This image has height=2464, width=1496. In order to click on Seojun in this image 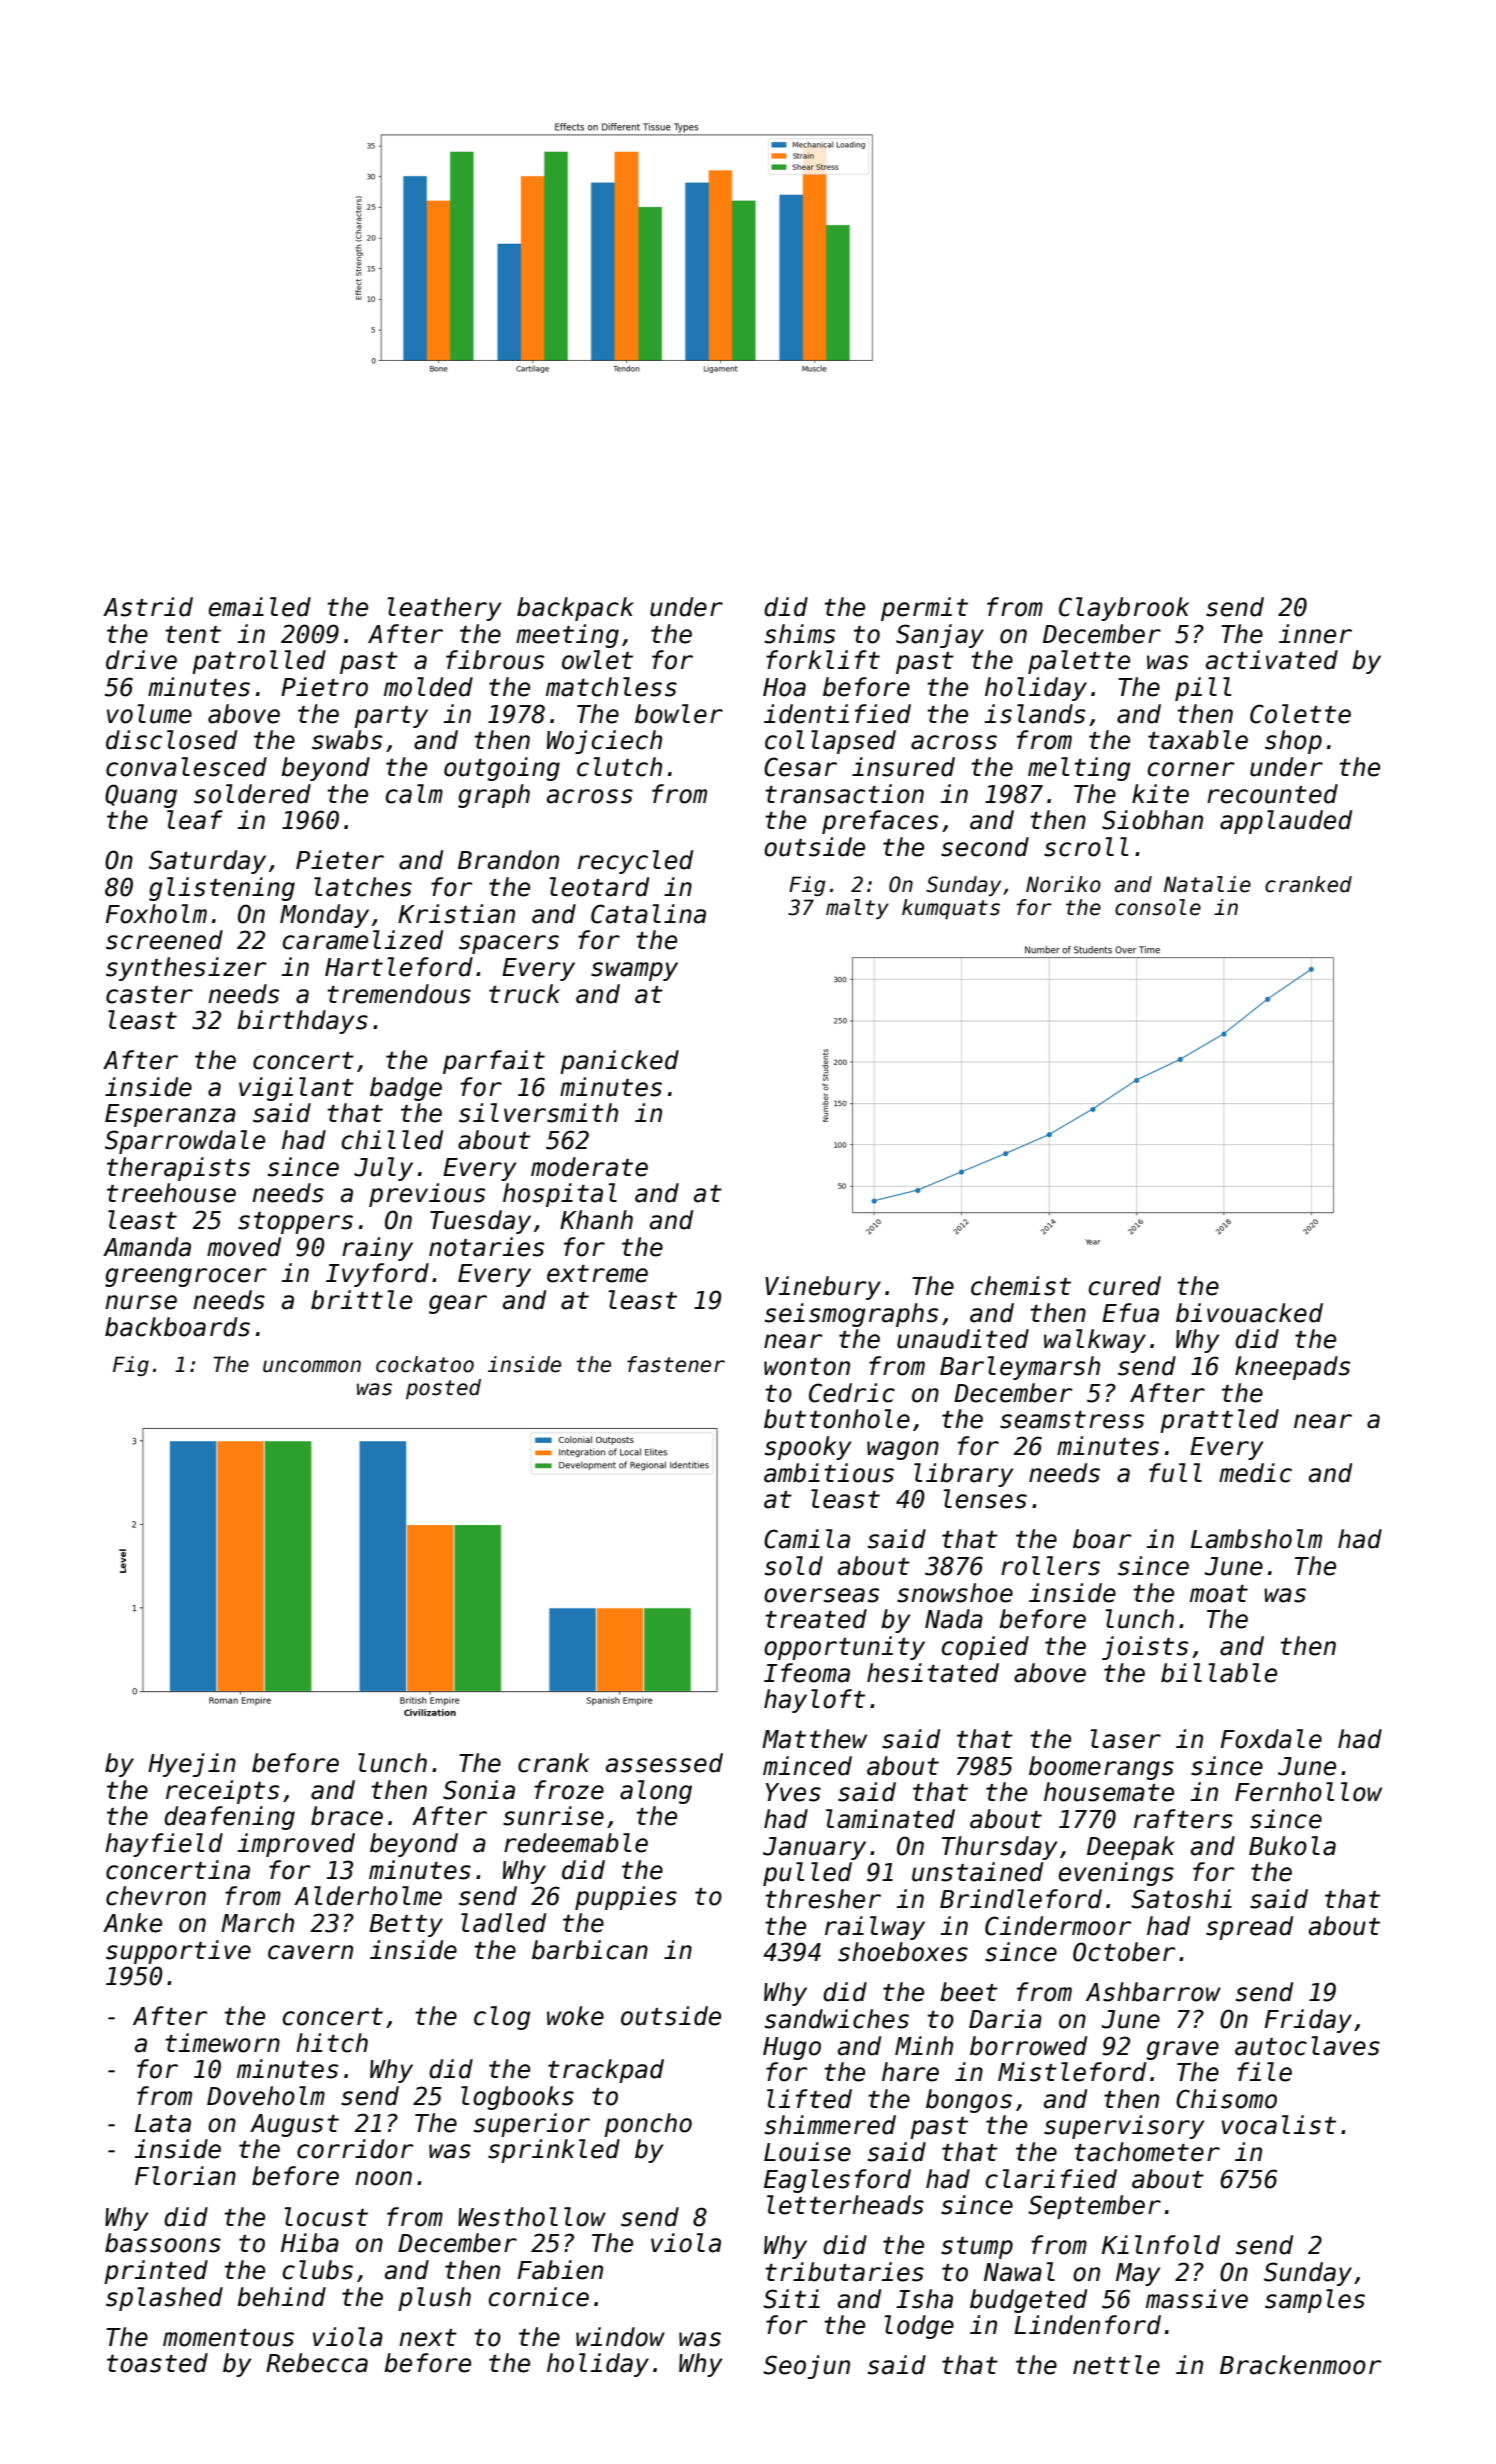, I will do `click(806, 2367)`.
